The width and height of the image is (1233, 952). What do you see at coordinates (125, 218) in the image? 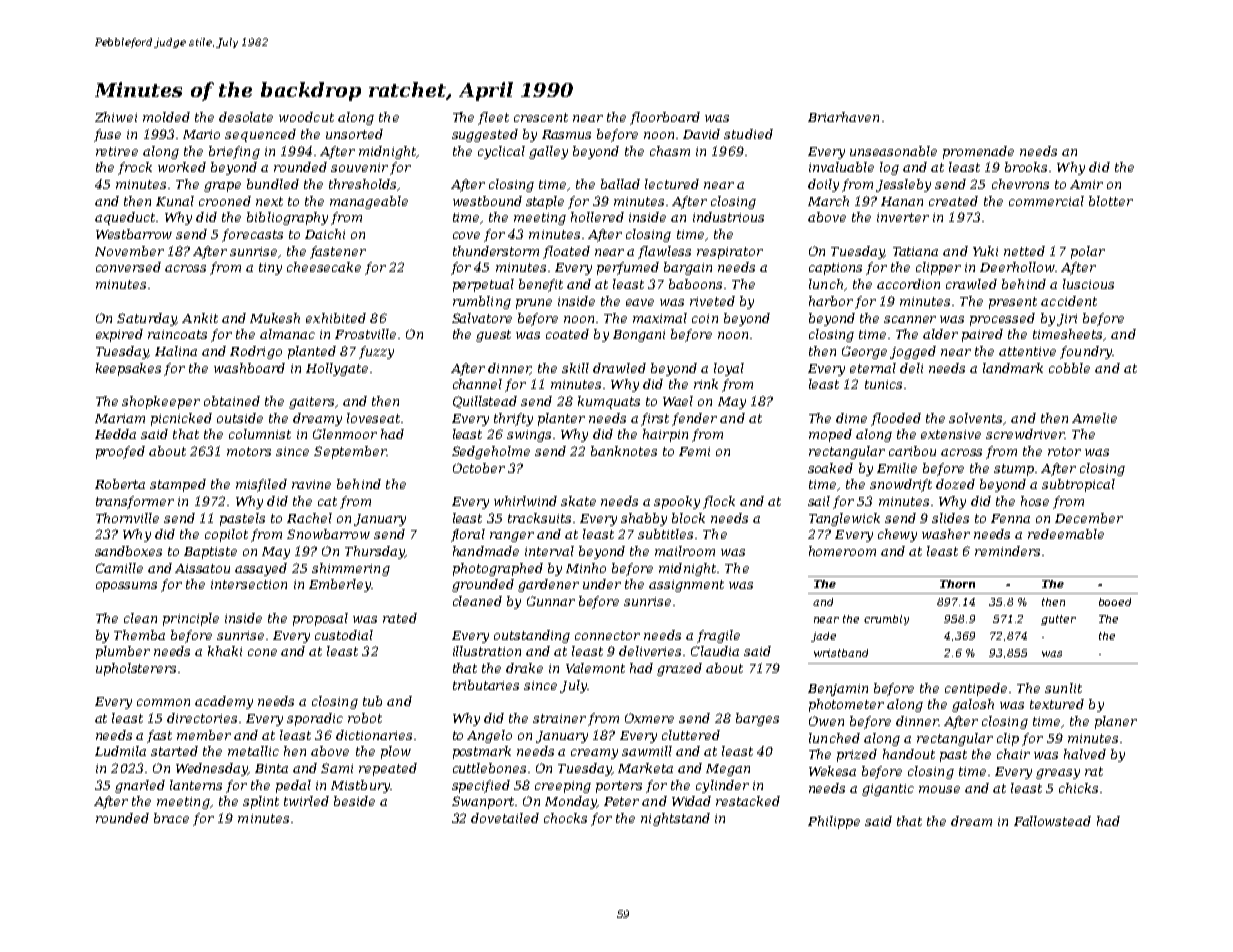
I see `aqueduct` at bounding box center [125, 218].
